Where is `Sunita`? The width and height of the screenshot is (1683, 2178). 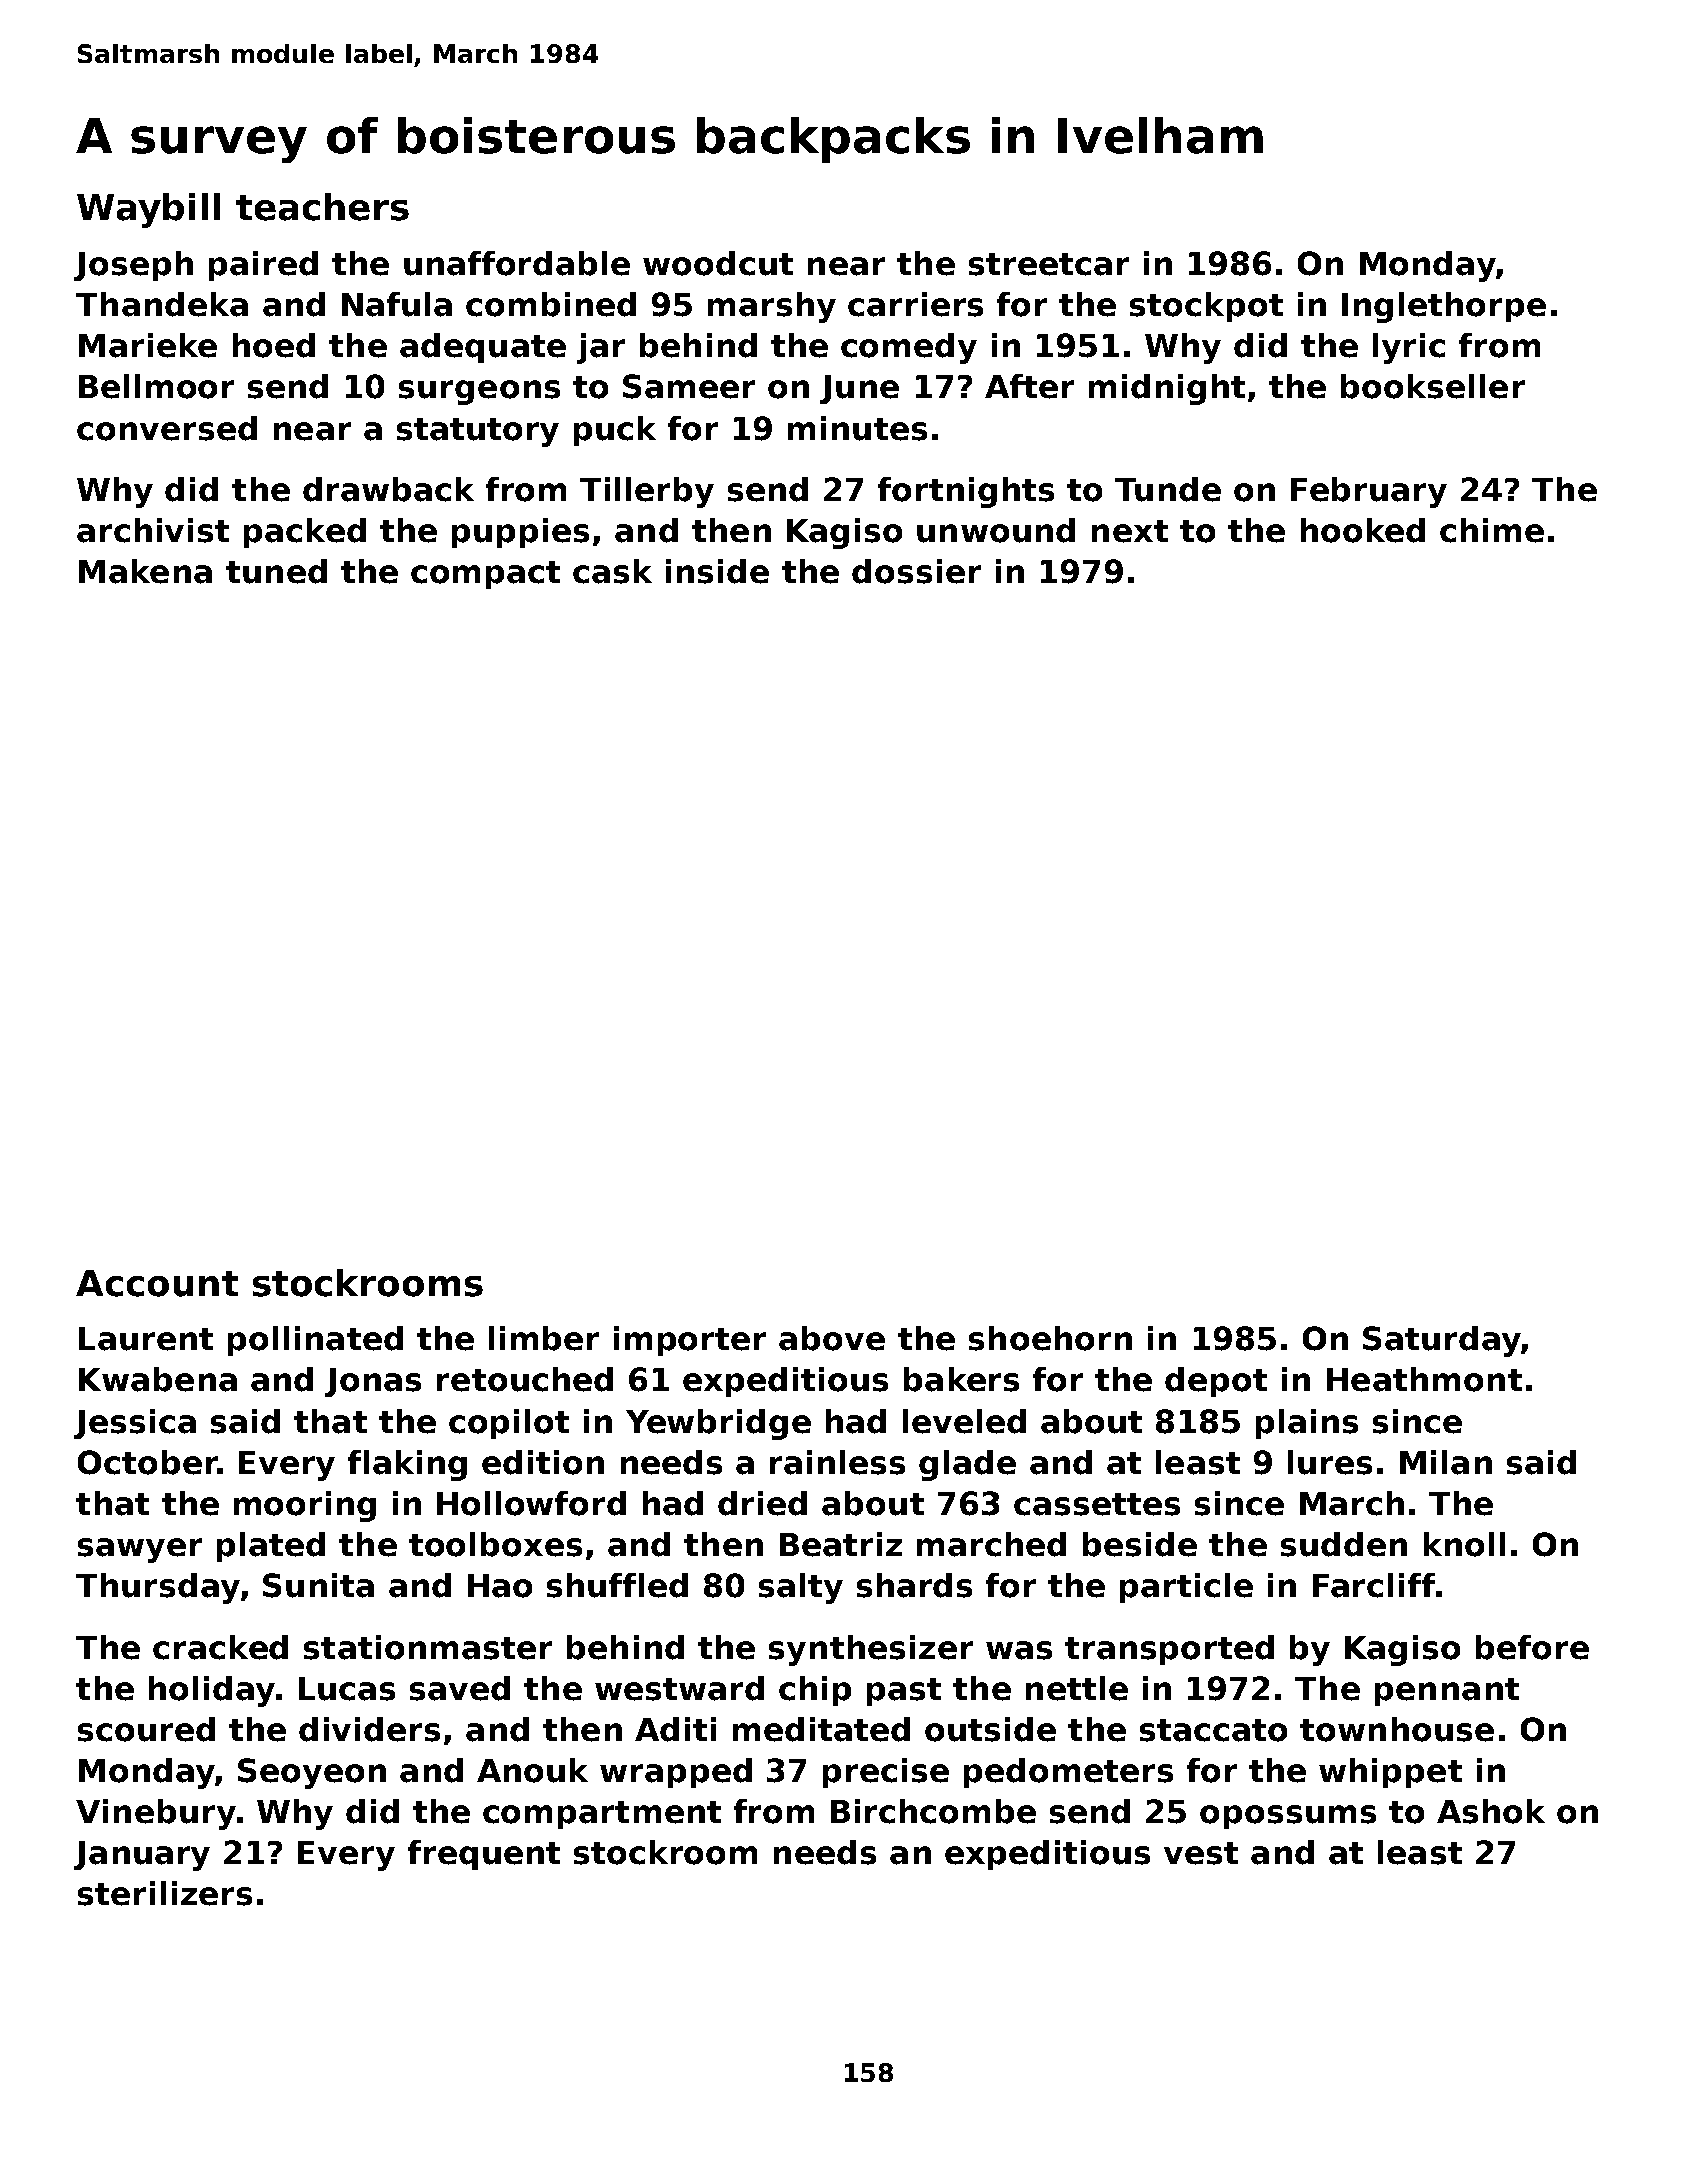
Sunita is located at coordinates (318, 1585).
